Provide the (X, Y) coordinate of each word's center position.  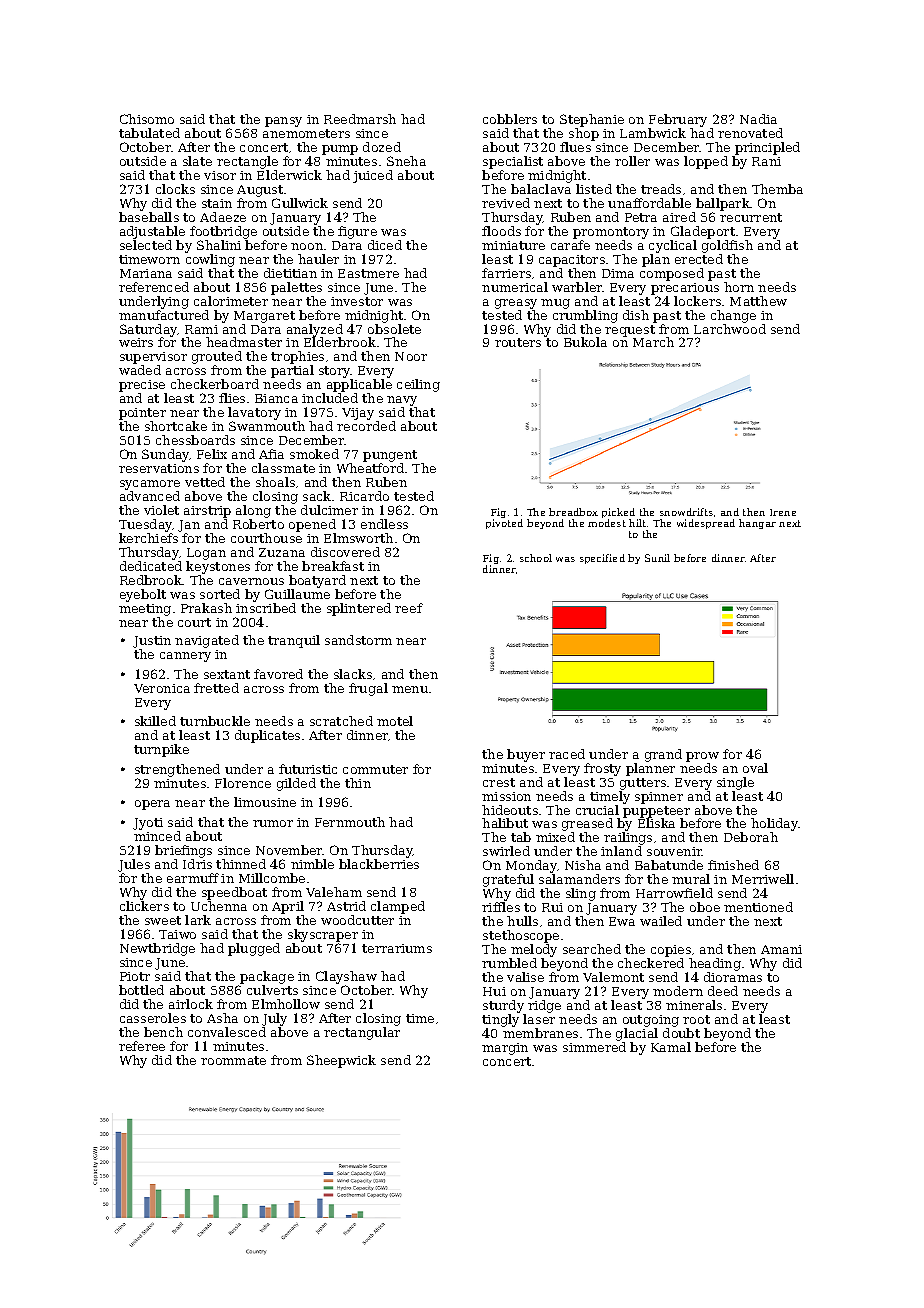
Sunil (657, 558)
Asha (222, 1018)
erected (699, 259)
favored (278, 674)
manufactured (164, 315)
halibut (505, 823)
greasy (516, 304)
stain (217, 203)
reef (409, 608)
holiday (775, 825)
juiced (373, 176)
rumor (273, 823)
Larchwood (730, 329)
